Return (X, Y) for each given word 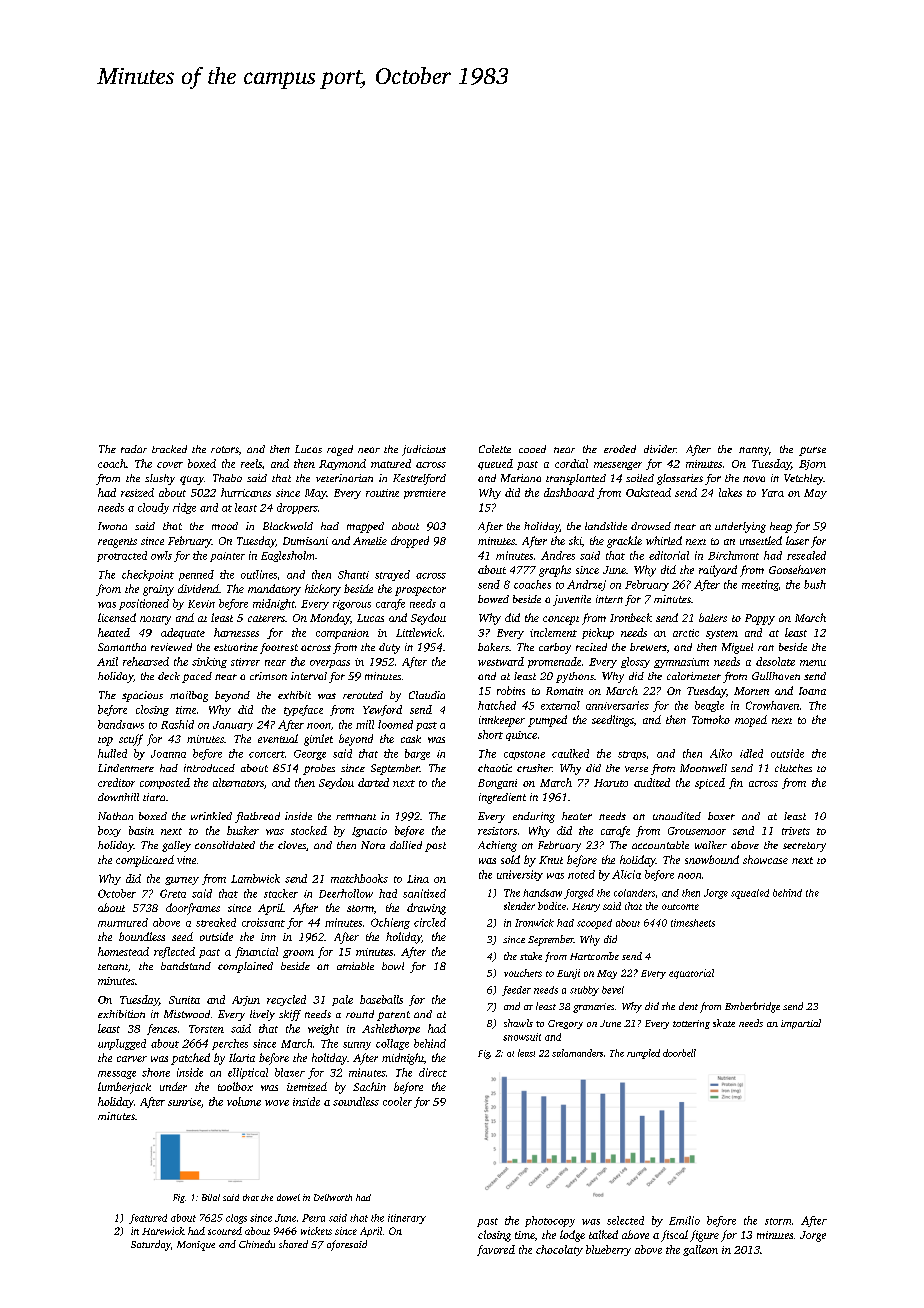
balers (713, 617)
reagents (117, 543)
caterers (266, 618)
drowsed (651, 526)
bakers (493, 647)
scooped (594, 924)
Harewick (163, 1231)
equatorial (691, 974)
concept (561, 620)
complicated (145, 861)
